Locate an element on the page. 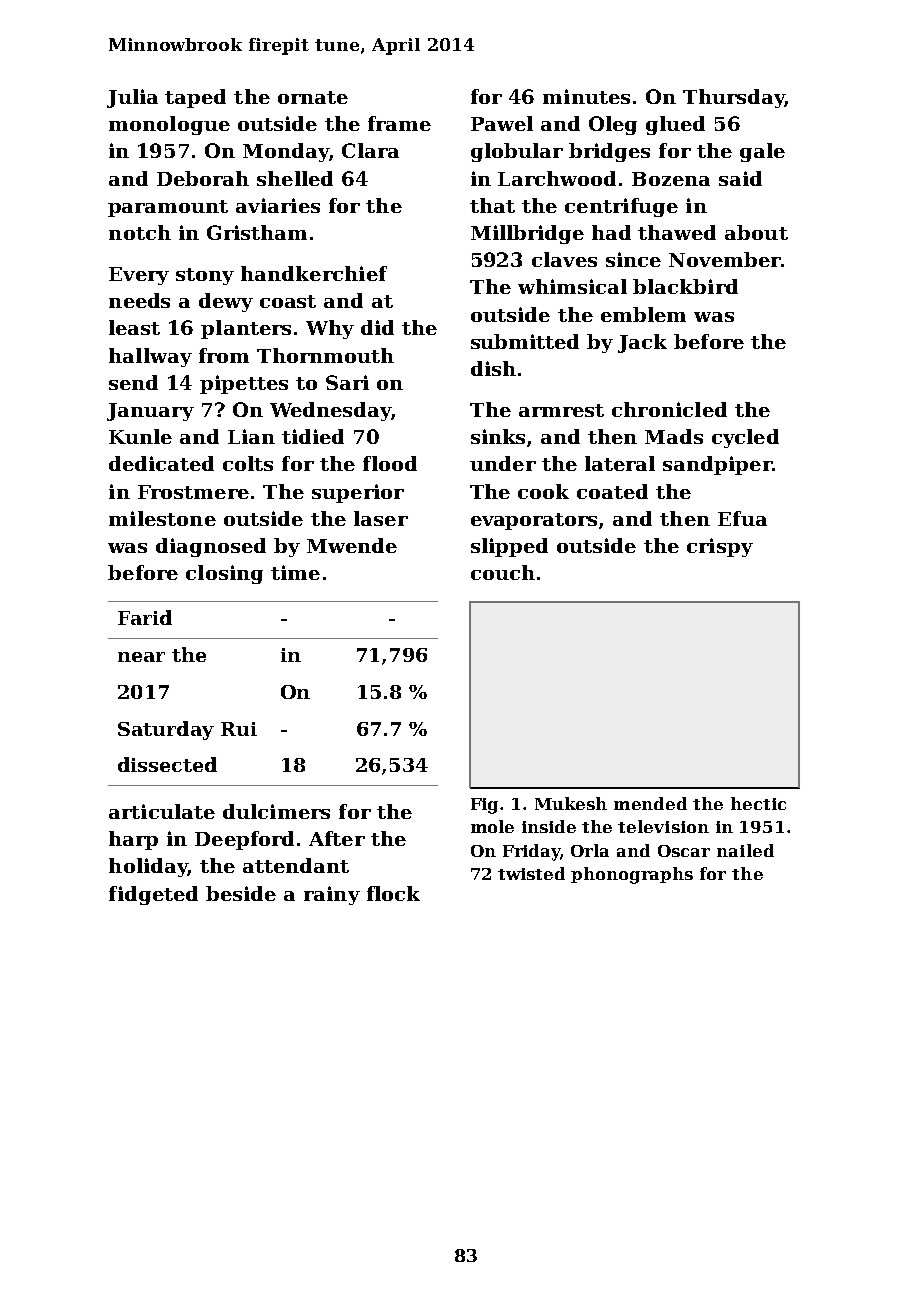 This image has height=1316, width=908. Efua is located at coordinates (742, 518).
